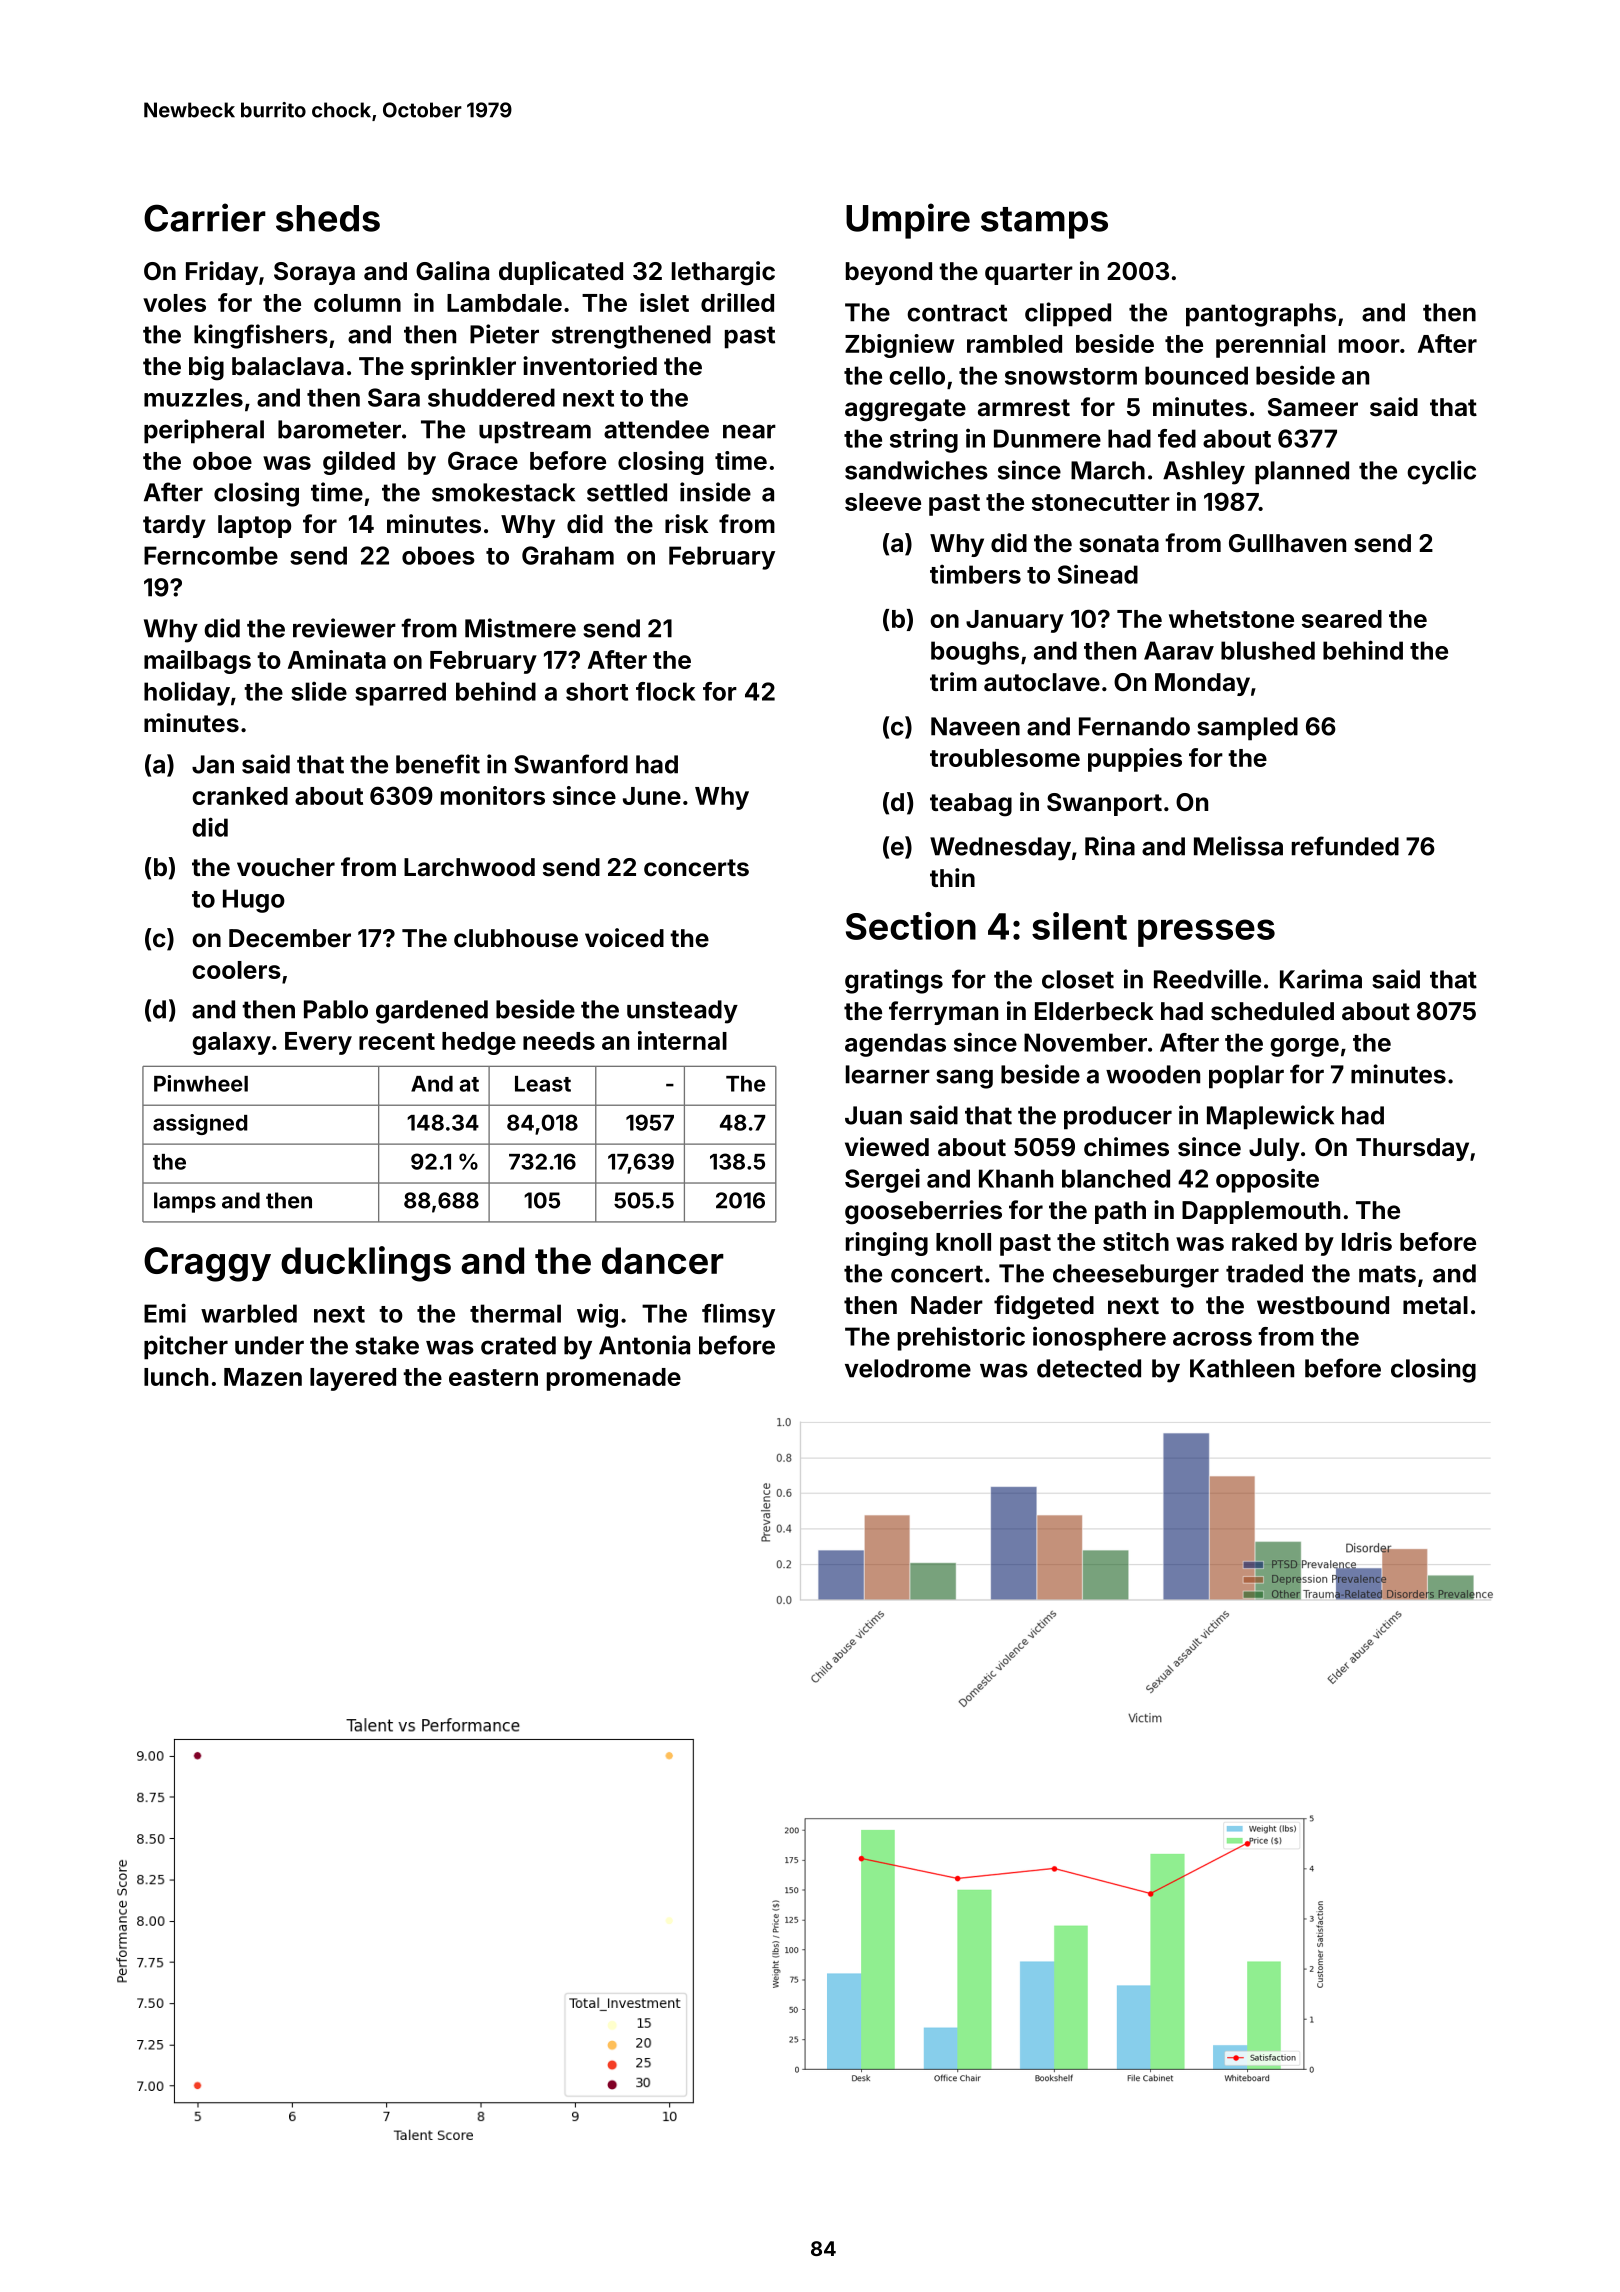  I want to click on planned, so click(1302, 473).
